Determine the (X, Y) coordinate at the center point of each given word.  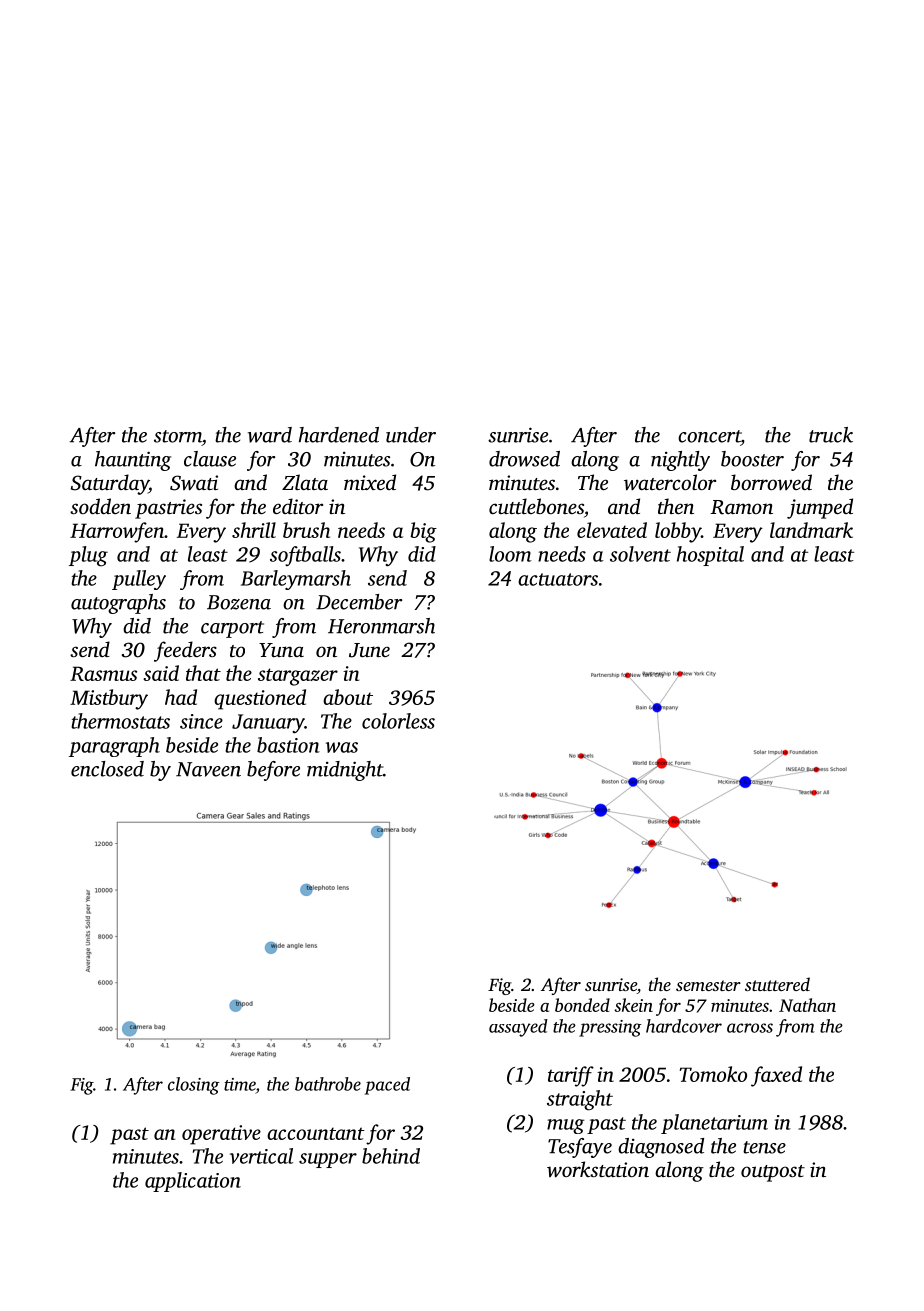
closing (194, 1086)
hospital (710, 556)
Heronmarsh (381, 626)
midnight (345, 771)
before (273, 771)
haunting (133, 461)
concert (709, 436)
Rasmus (103, 673)
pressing (610, 1028)
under (411, 435)
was (342, 747)
